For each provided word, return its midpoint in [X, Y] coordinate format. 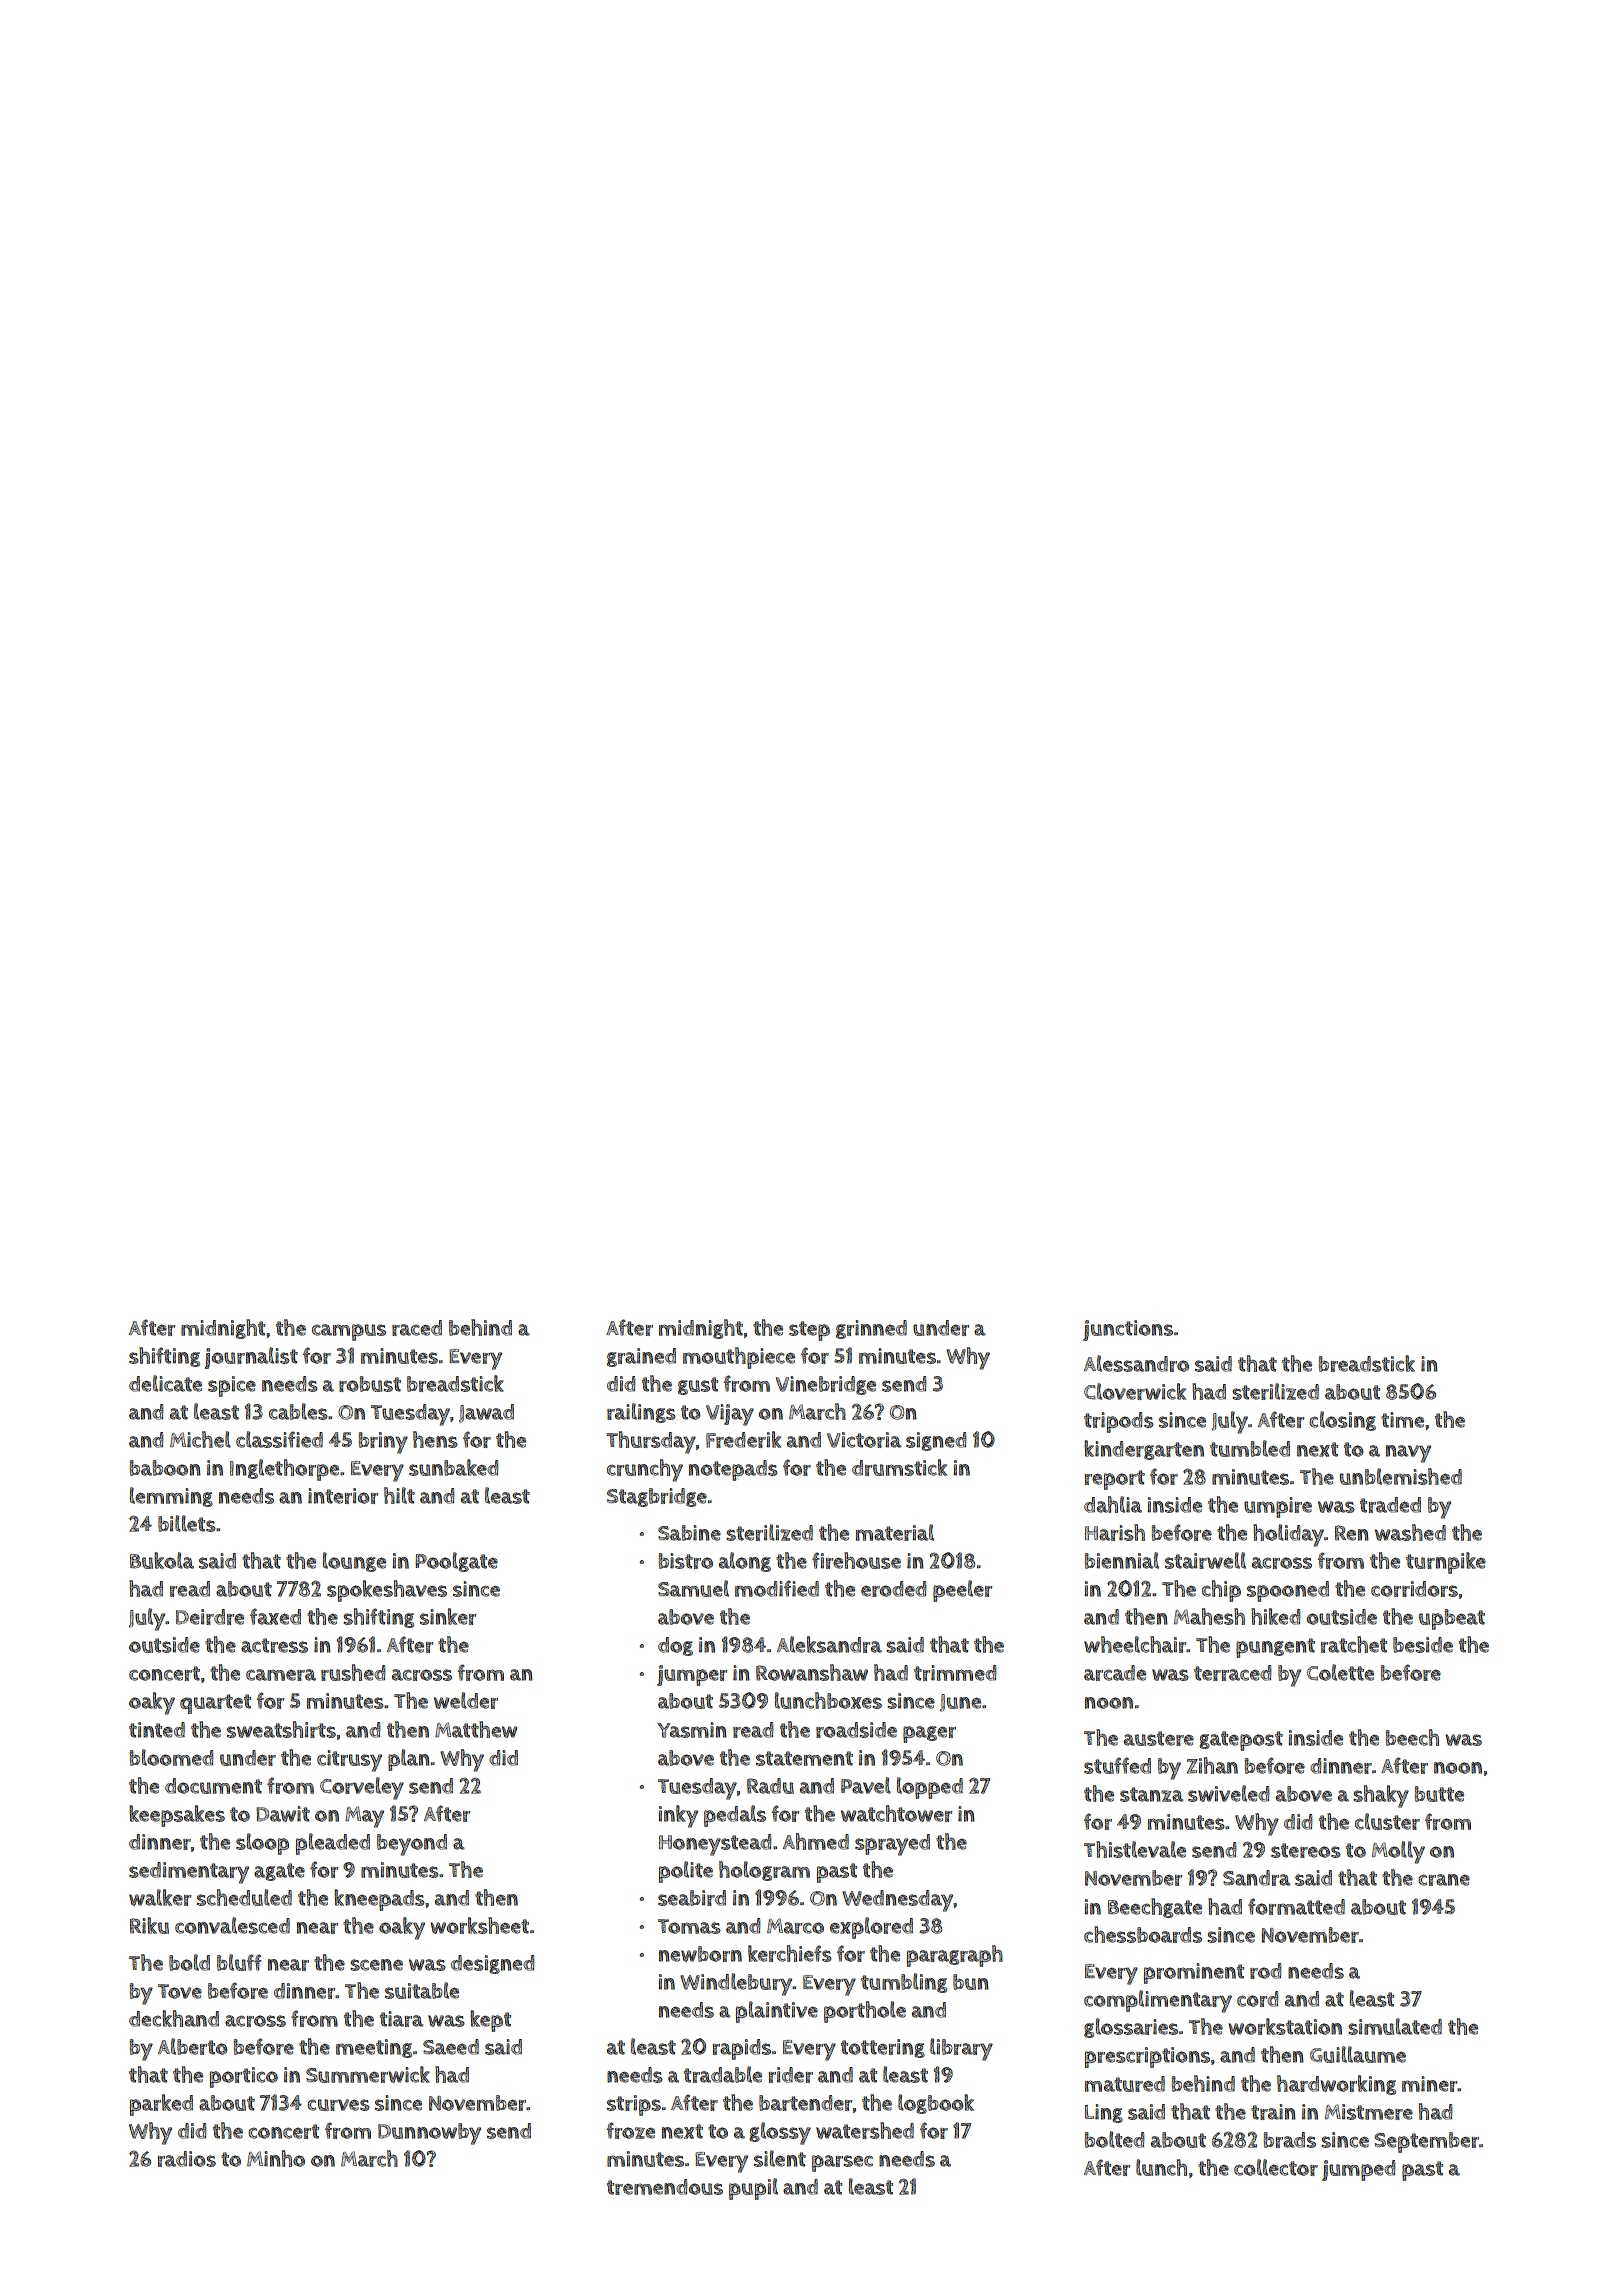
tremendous [665, 2187]
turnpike [1446, 1563]
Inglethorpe [284, 1470]
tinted [157, 1730]
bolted [1114, 2139]
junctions [1128, 1330]
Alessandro [1136, 1363]
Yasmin [692, 1730]
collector [1276, 2167]
